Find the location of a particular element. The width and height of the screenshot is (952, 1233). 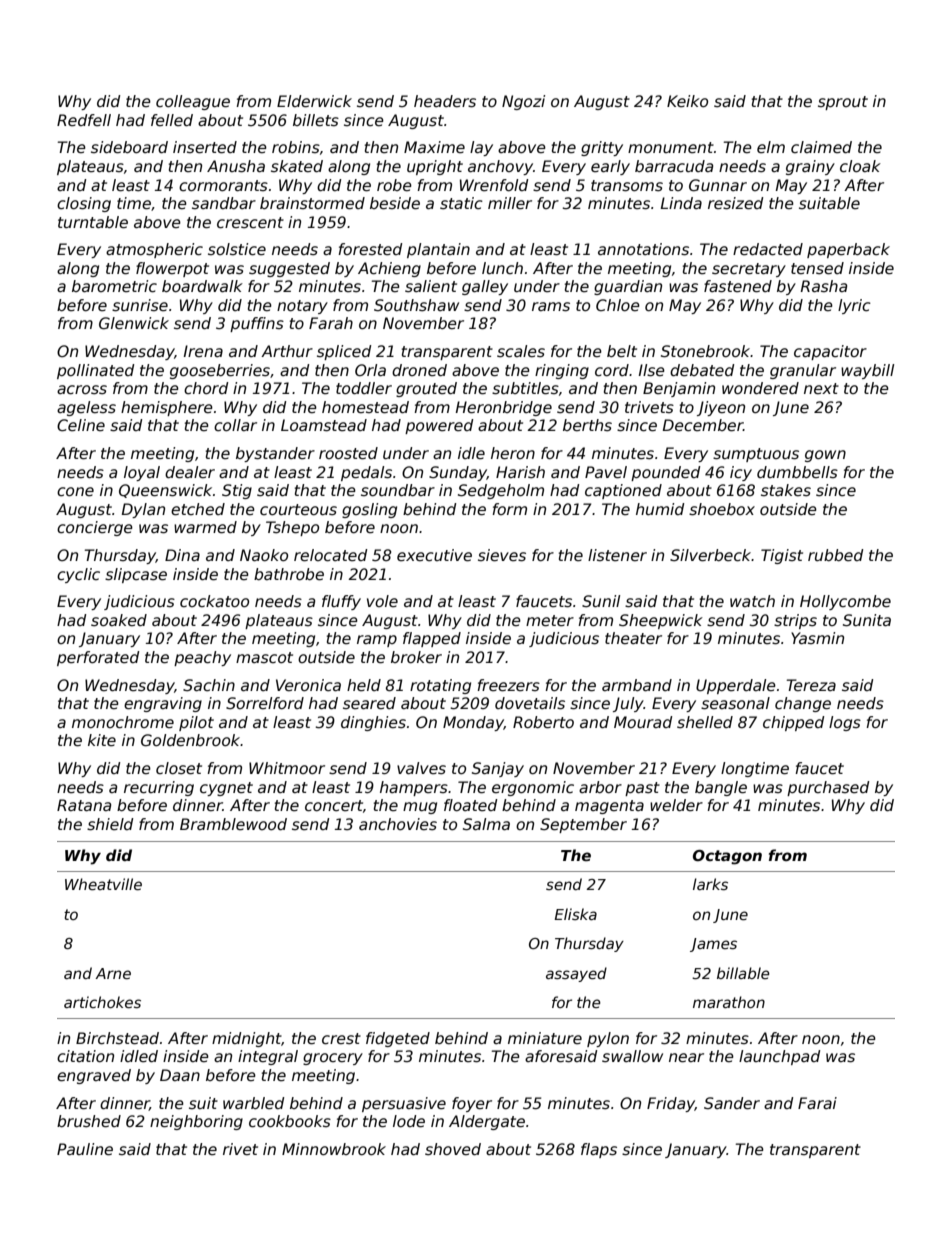

perforated is located at coordinates (98, 658).
